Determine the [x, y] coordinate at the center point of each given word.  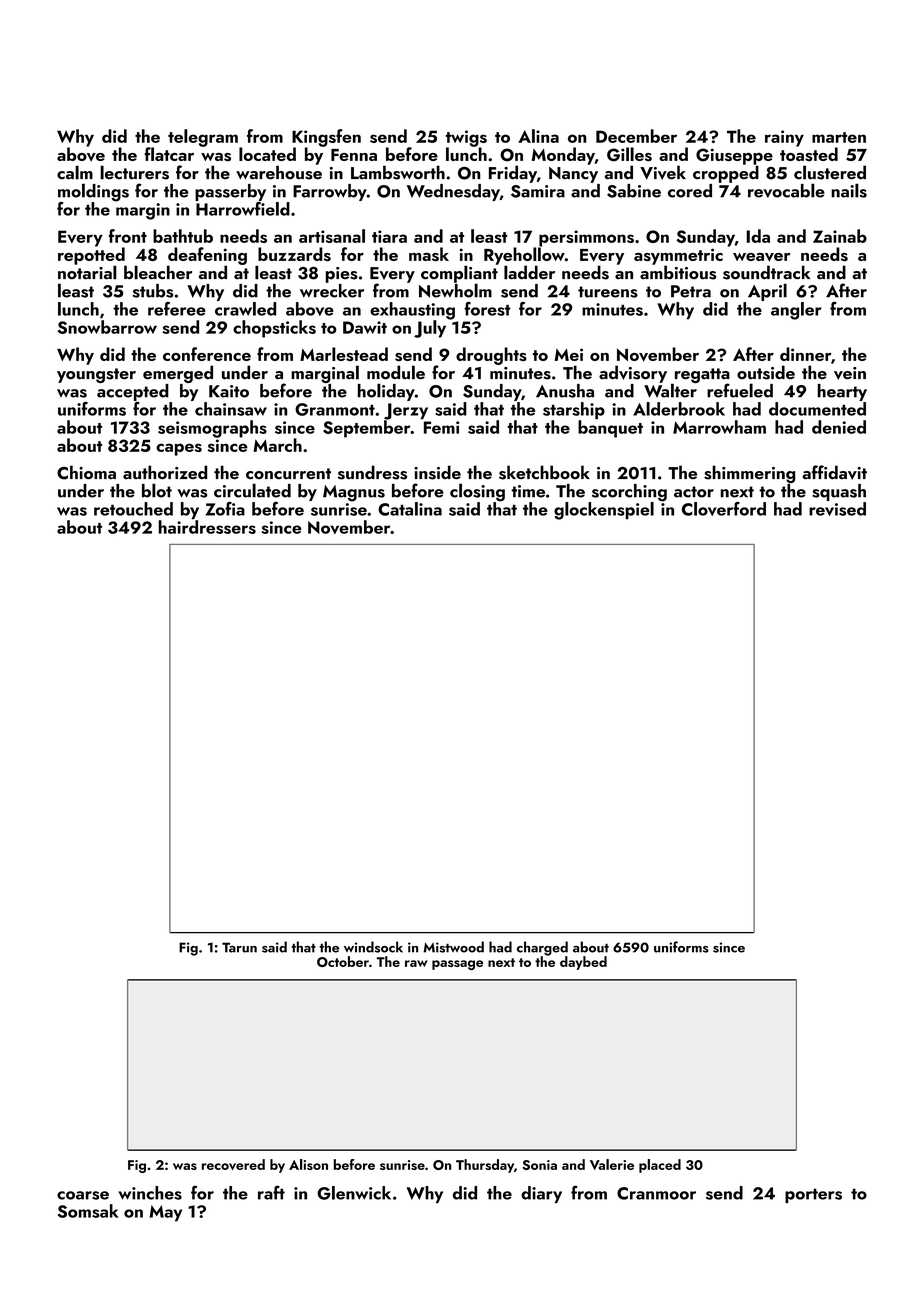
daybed [583, 963]
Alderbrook [679, 409]
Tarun [239, 947]
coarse [83, 1195]
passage [457, 965]
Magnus [354, 493]
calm [75, 172]
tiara [389, 236]
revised [837, 509]
